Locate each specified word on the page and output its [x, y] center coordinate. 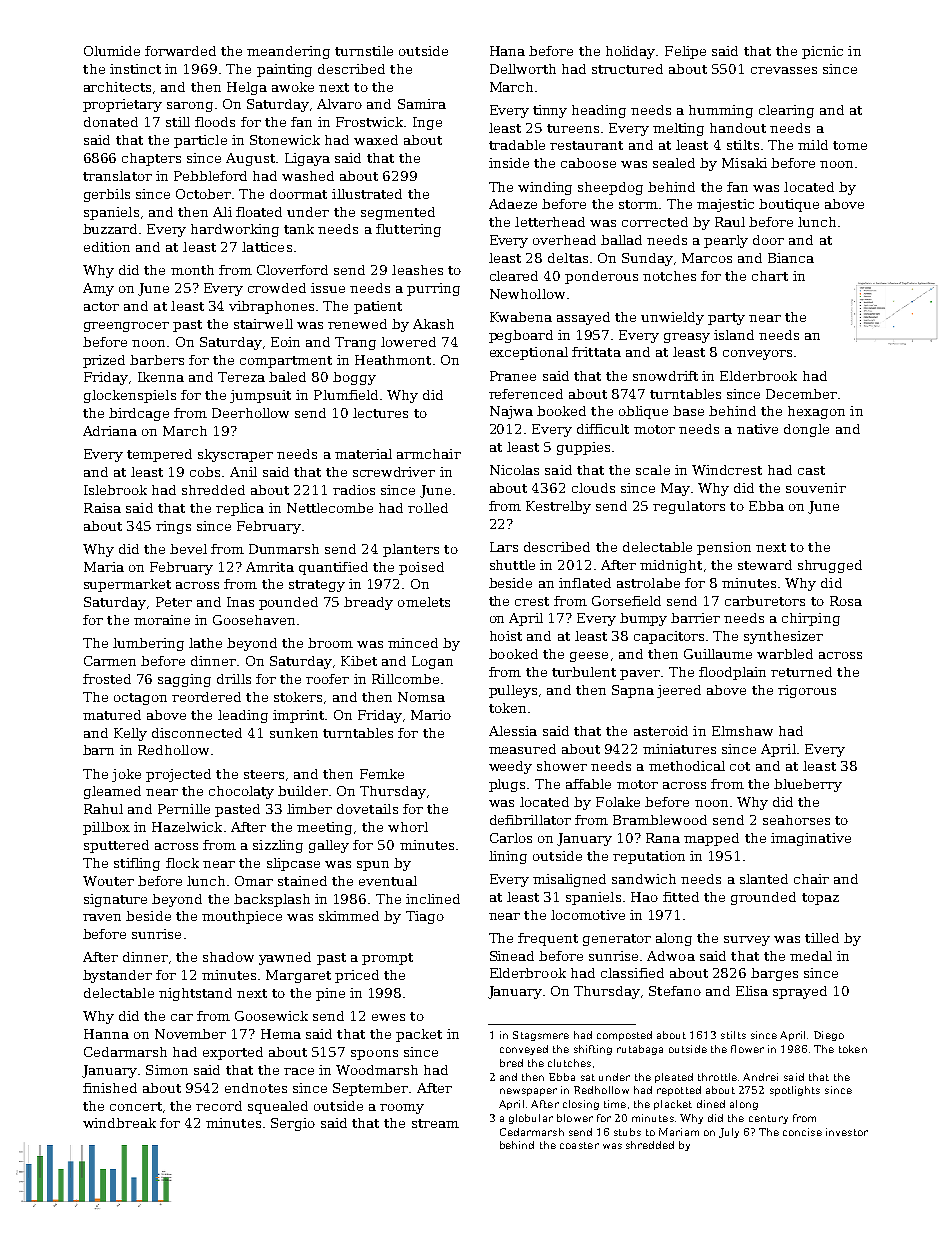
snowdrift [665, 376]
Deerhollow [250, 413]
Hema [281, 1034]
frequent [548, 939]
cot [740, 766]
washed [308, 176]
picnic [822, 52]
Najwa [511, 412]
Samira [422, 104]
